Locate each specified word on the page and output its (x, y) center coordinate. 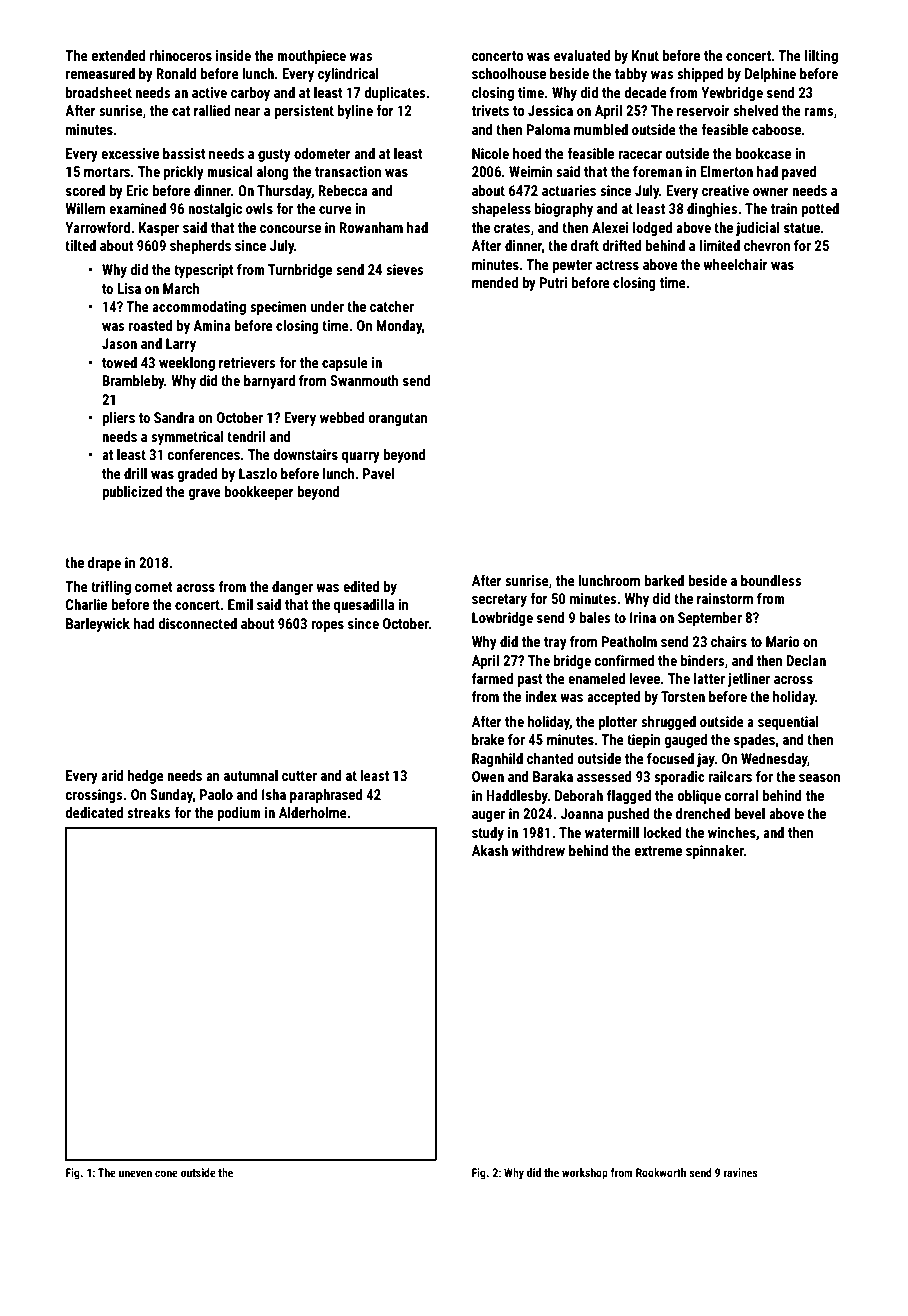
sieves (404, 269)
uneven (135, 1173)
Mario (783, 641)
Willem (85, 208)
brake (488, 739)
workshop (585, 1174)
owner (771, 192)
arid (112, 775)
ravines (741, 1172)
